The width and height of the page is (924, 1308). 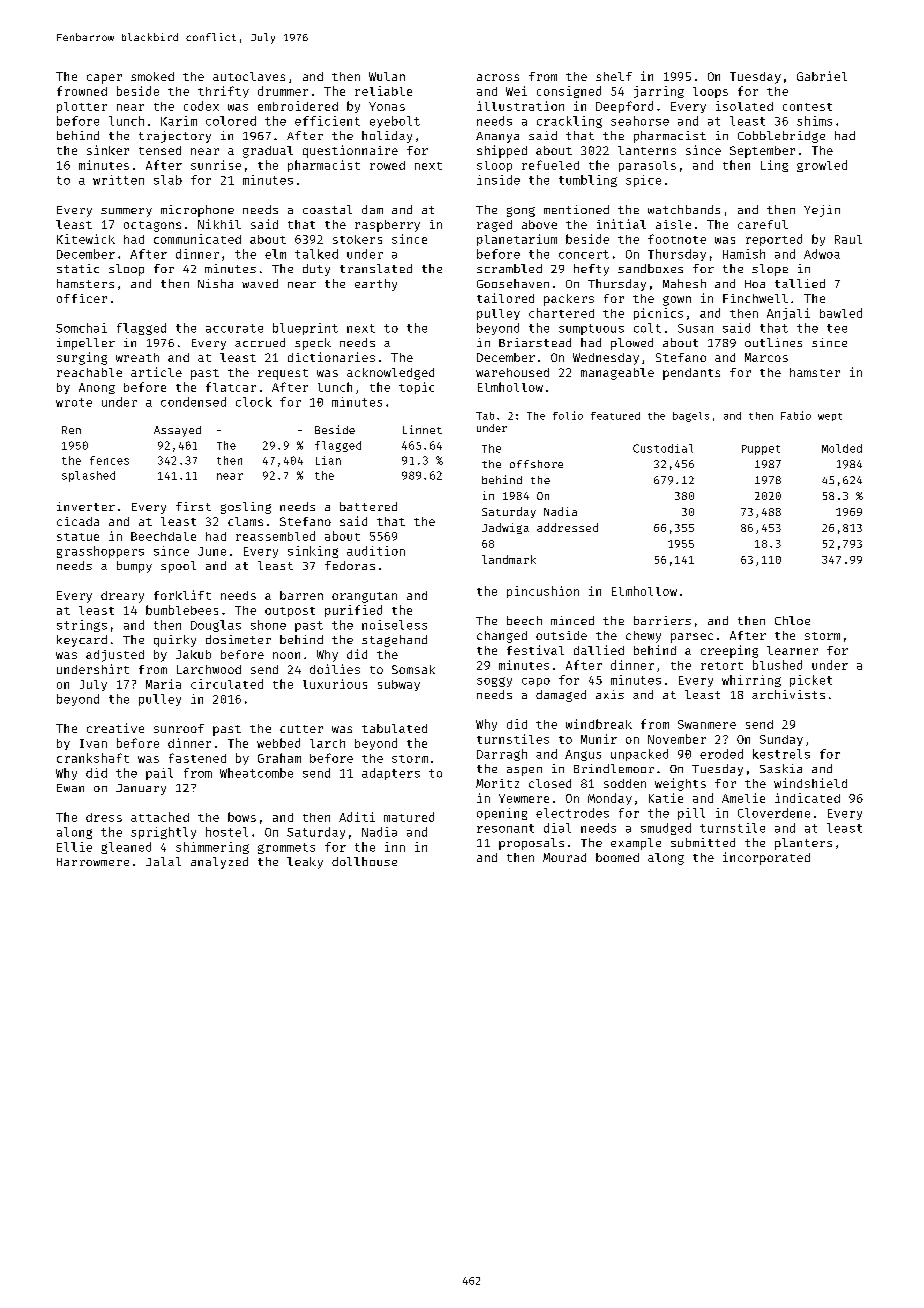 I want to click on bagels, so click(x=691, y=417).
